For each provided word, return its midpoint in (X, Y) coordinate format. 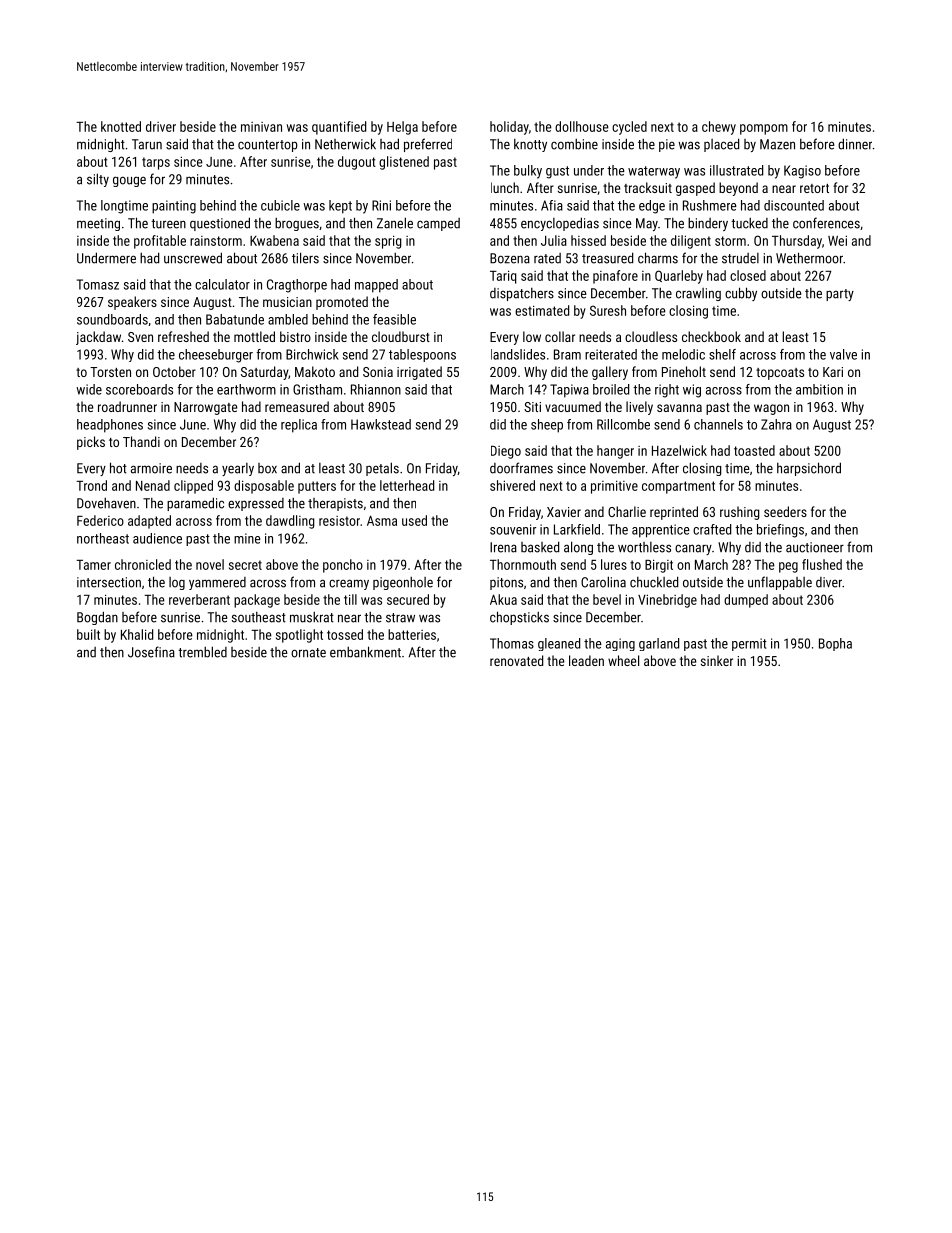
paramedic (195, 504)
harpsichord (809, 469)
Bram (567, 354)
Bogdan (97, 618)
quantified (339, 128)
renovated (516, 660)
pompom (764, 129)
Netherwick (345, 144)
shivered (512, 485)
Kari (833, 372)
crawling (698, 294)
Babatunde (235, 319)
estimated (542, 310)
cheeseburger (216, 356)
